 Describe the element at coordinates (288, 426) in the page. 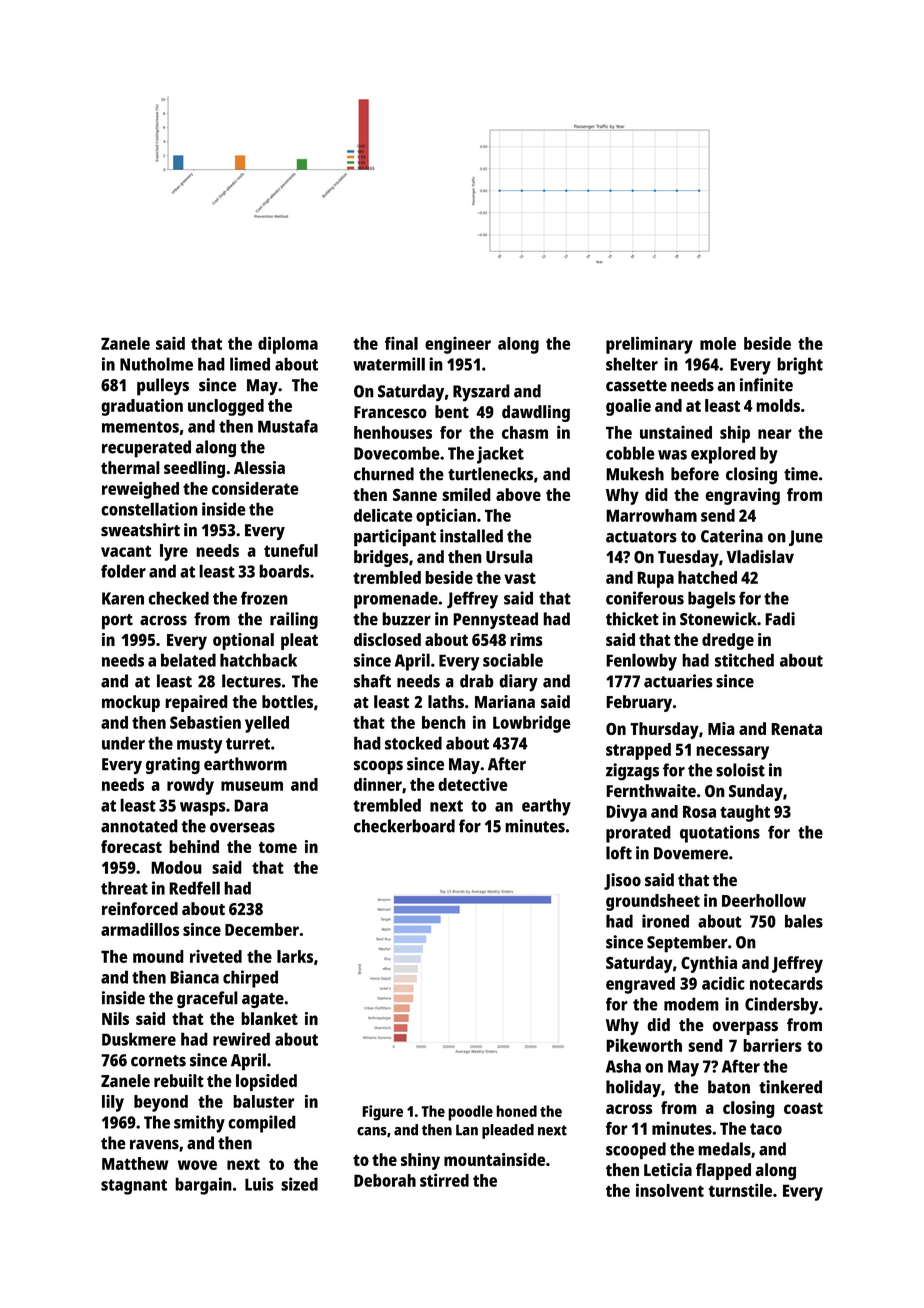

I see `Mustafa` at that location.
